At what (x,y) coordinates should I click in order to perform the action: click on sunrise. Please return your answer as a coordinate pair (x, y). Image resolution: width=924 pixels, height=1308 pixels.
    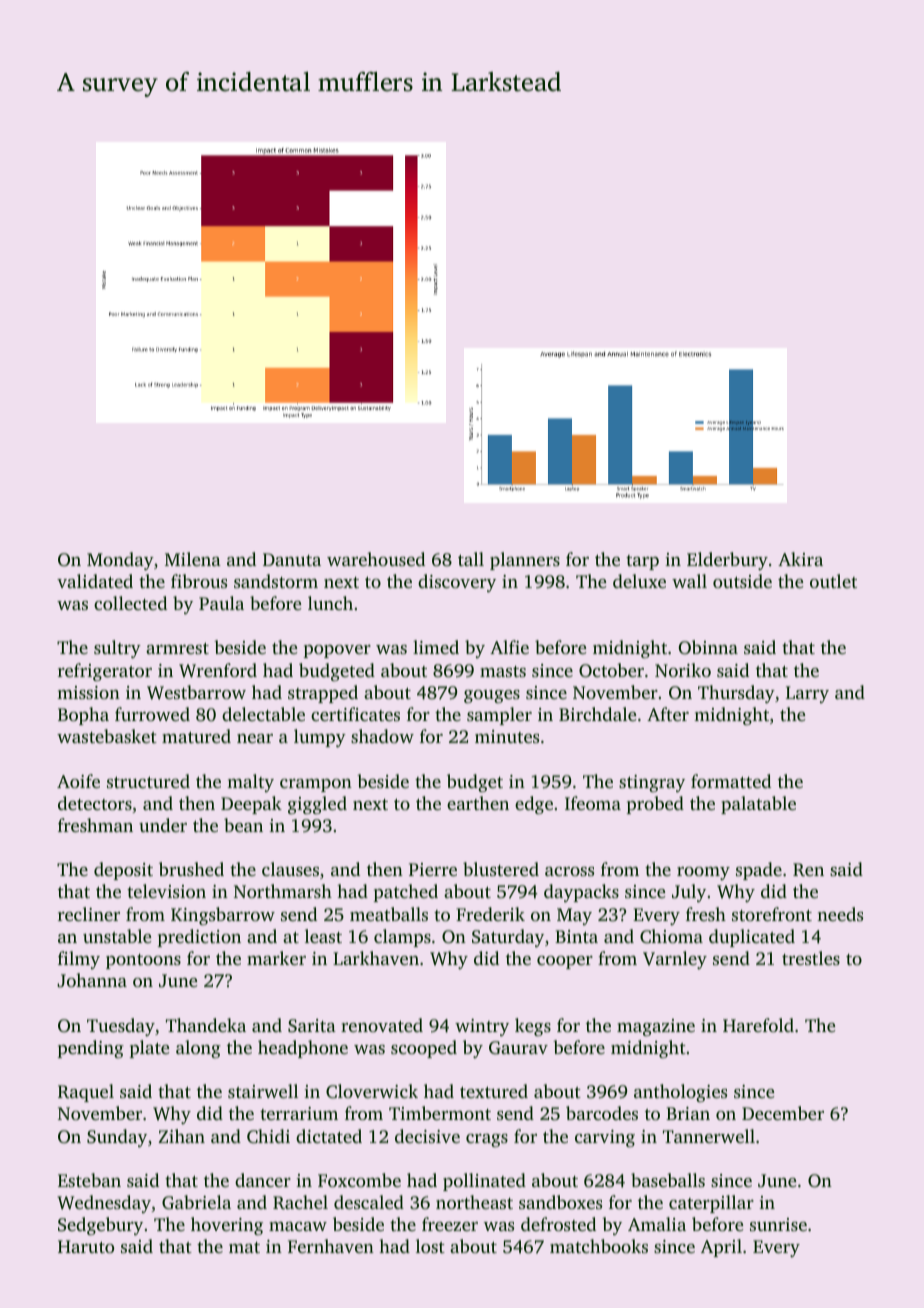
    Looking at the image, I should click on (778, 1224).
